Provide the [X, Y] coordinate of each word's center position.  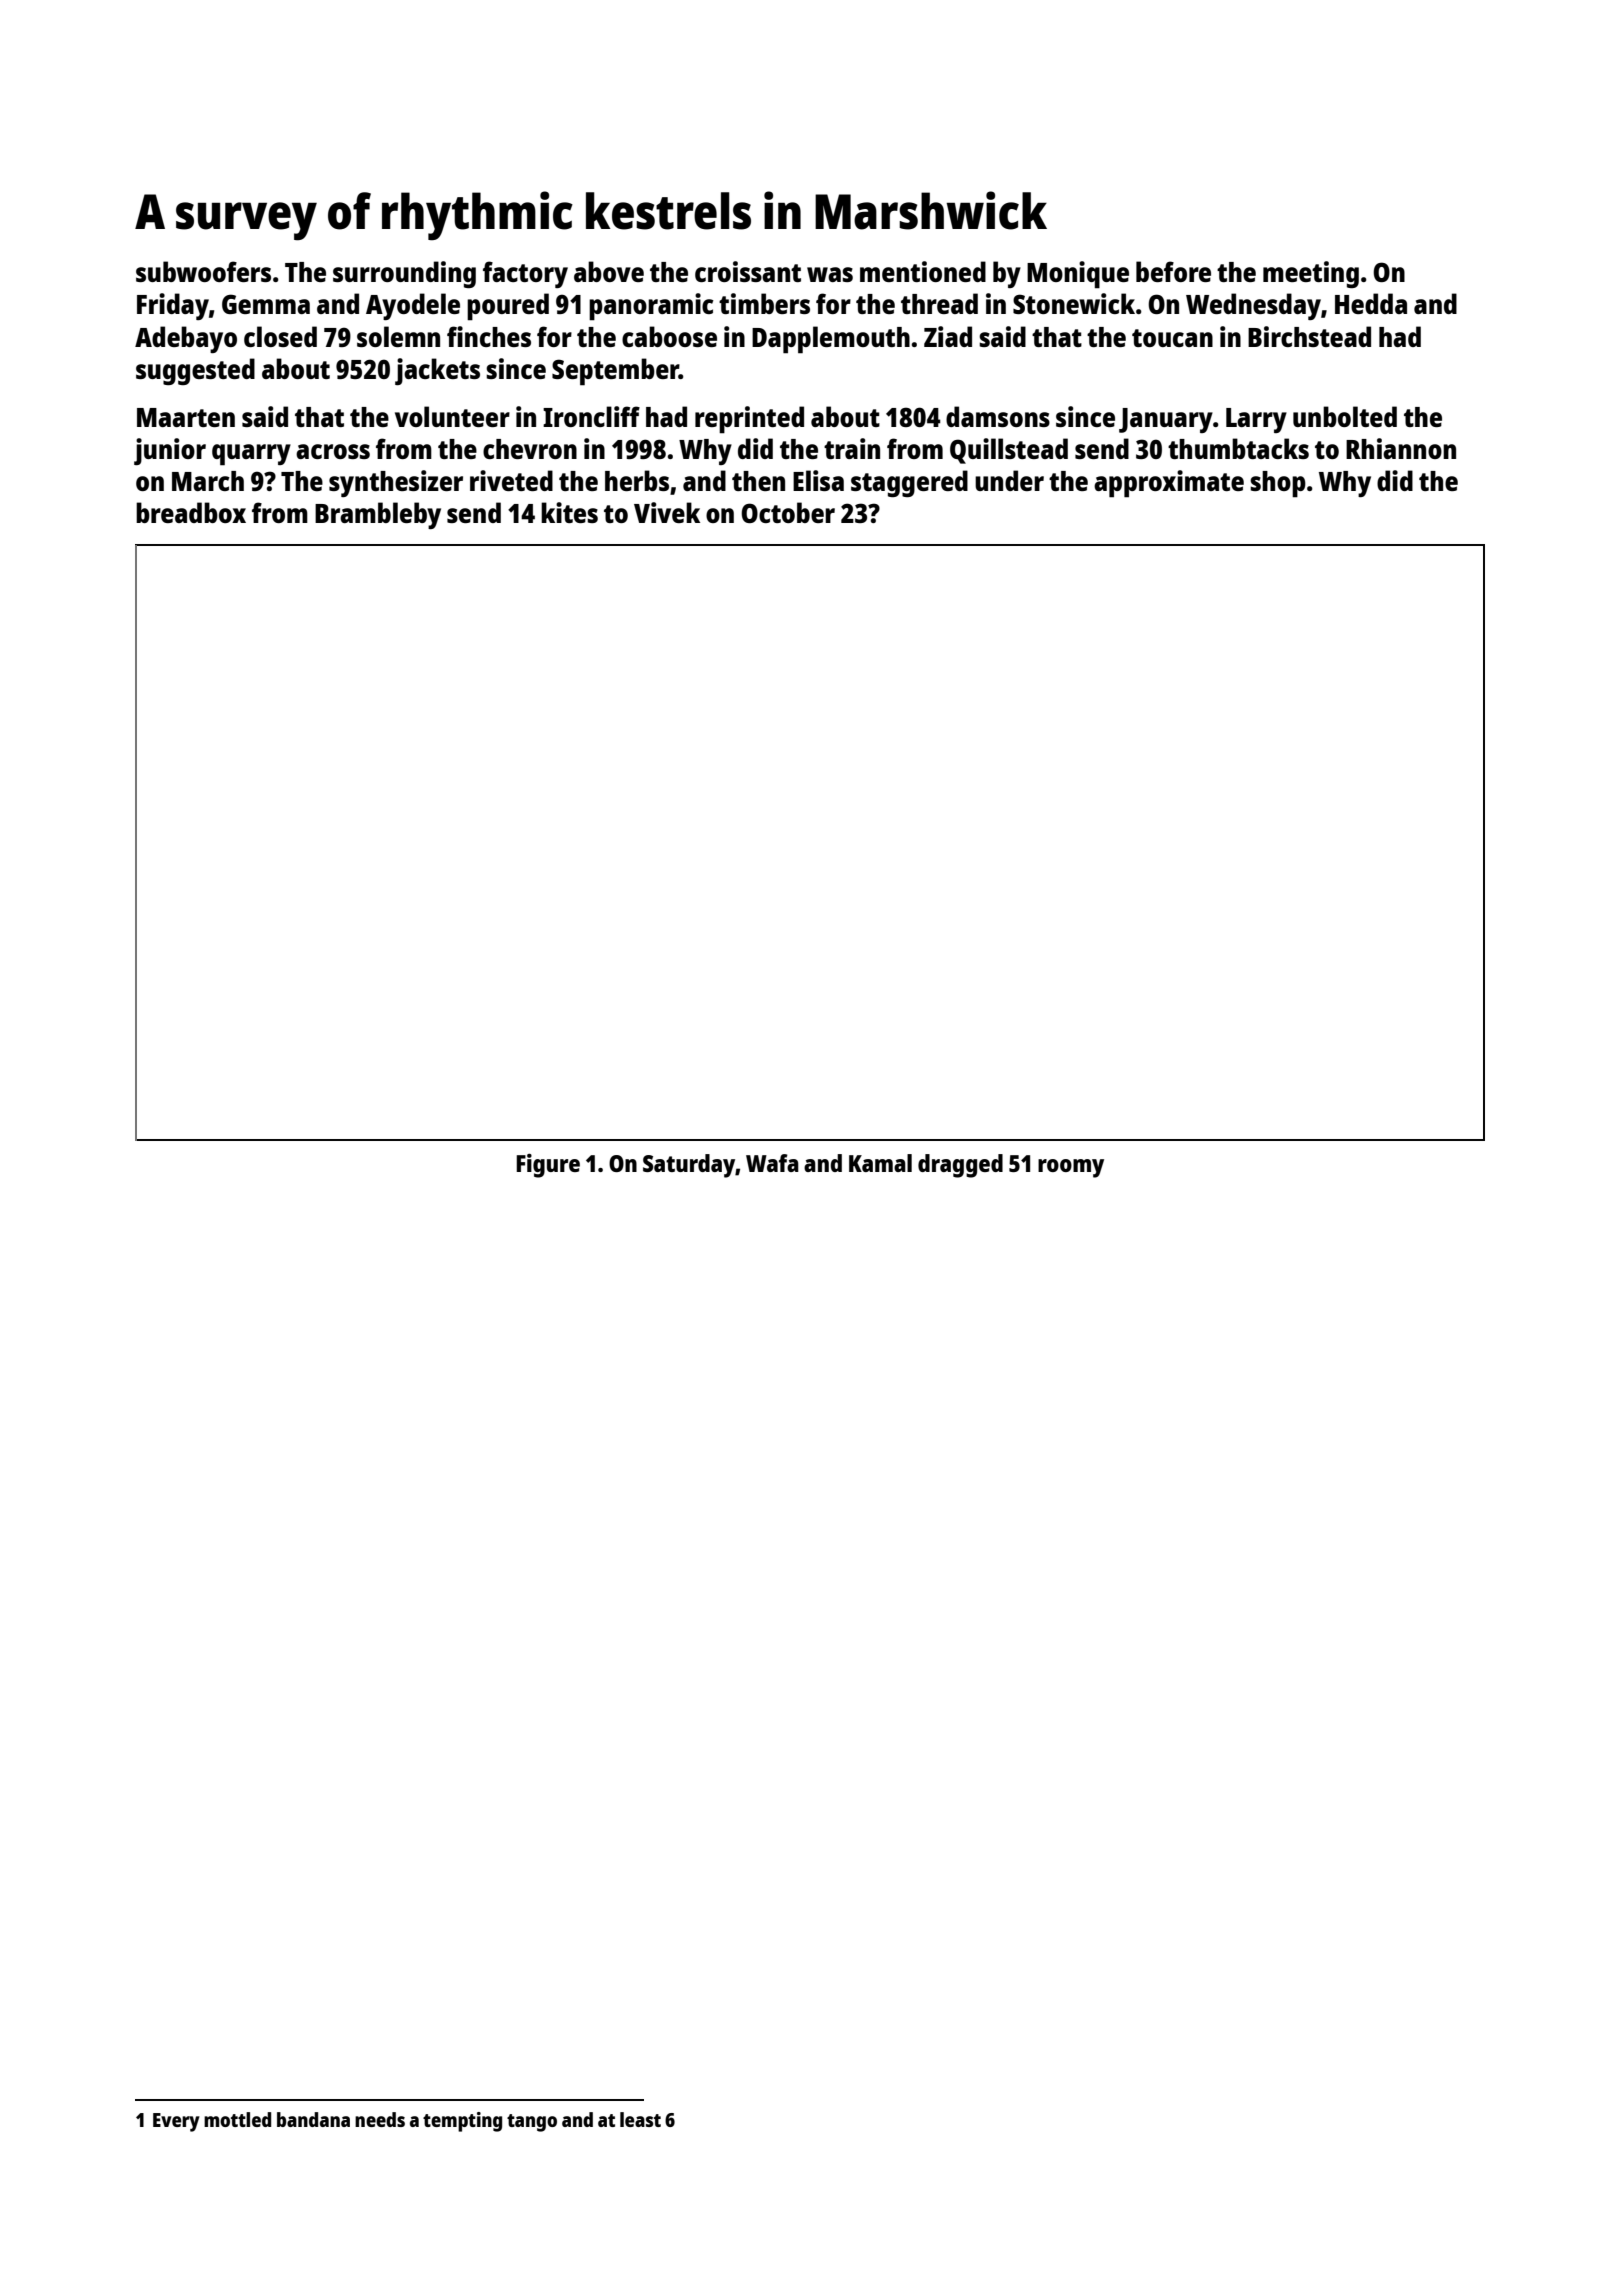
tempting [462, 2122]
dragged [960, 1166]
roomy [1071, 1168]
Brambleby [378, 515]
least [640, 2119]
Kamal [880, 1163]
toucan [1172, 338]
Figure [548, 1166]
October [788, 512]
